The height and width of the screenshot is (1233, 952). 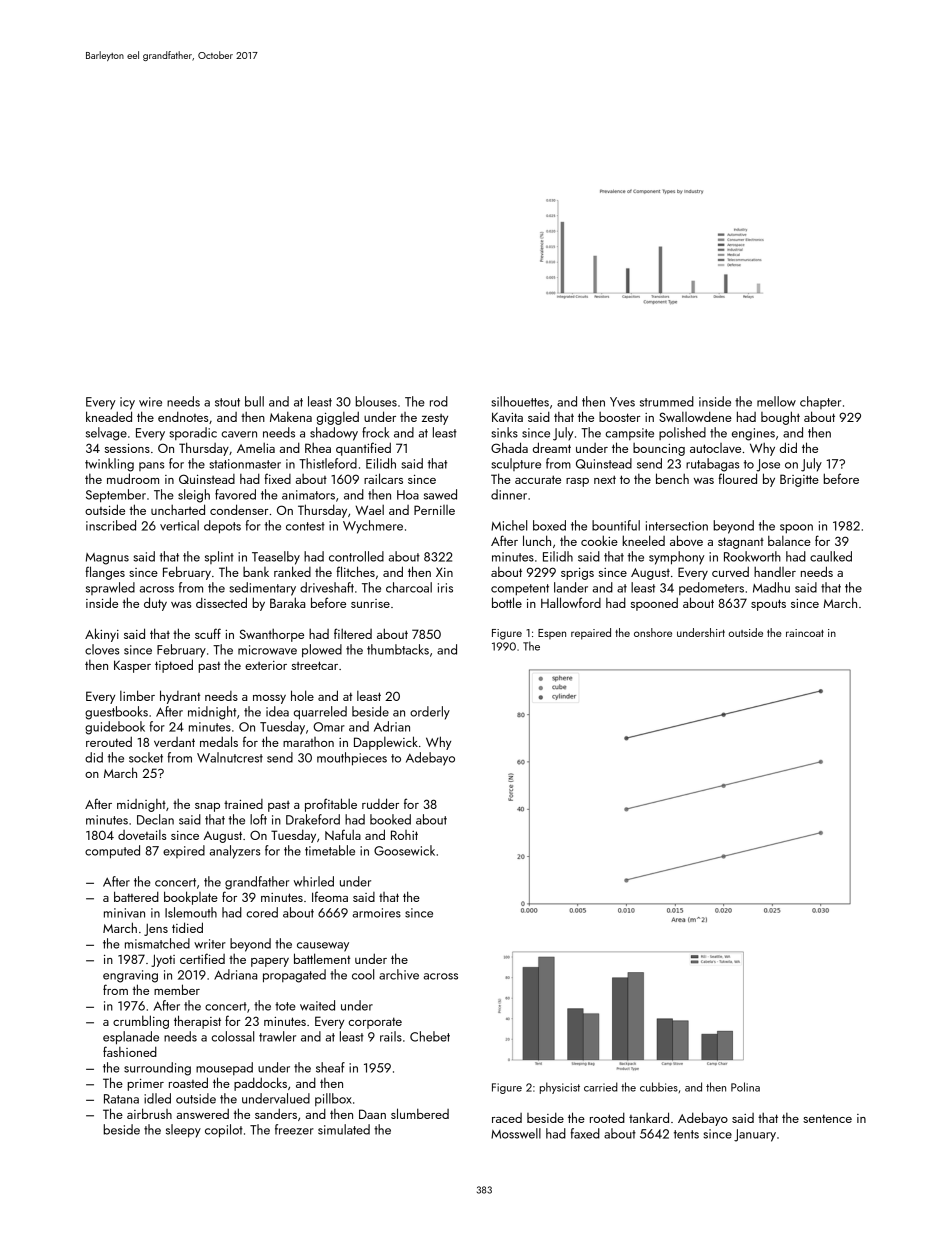 What do you see at coordinates (183, 416) in the screenshot?
I see `endnotes` at bounding box center [183, 416].
